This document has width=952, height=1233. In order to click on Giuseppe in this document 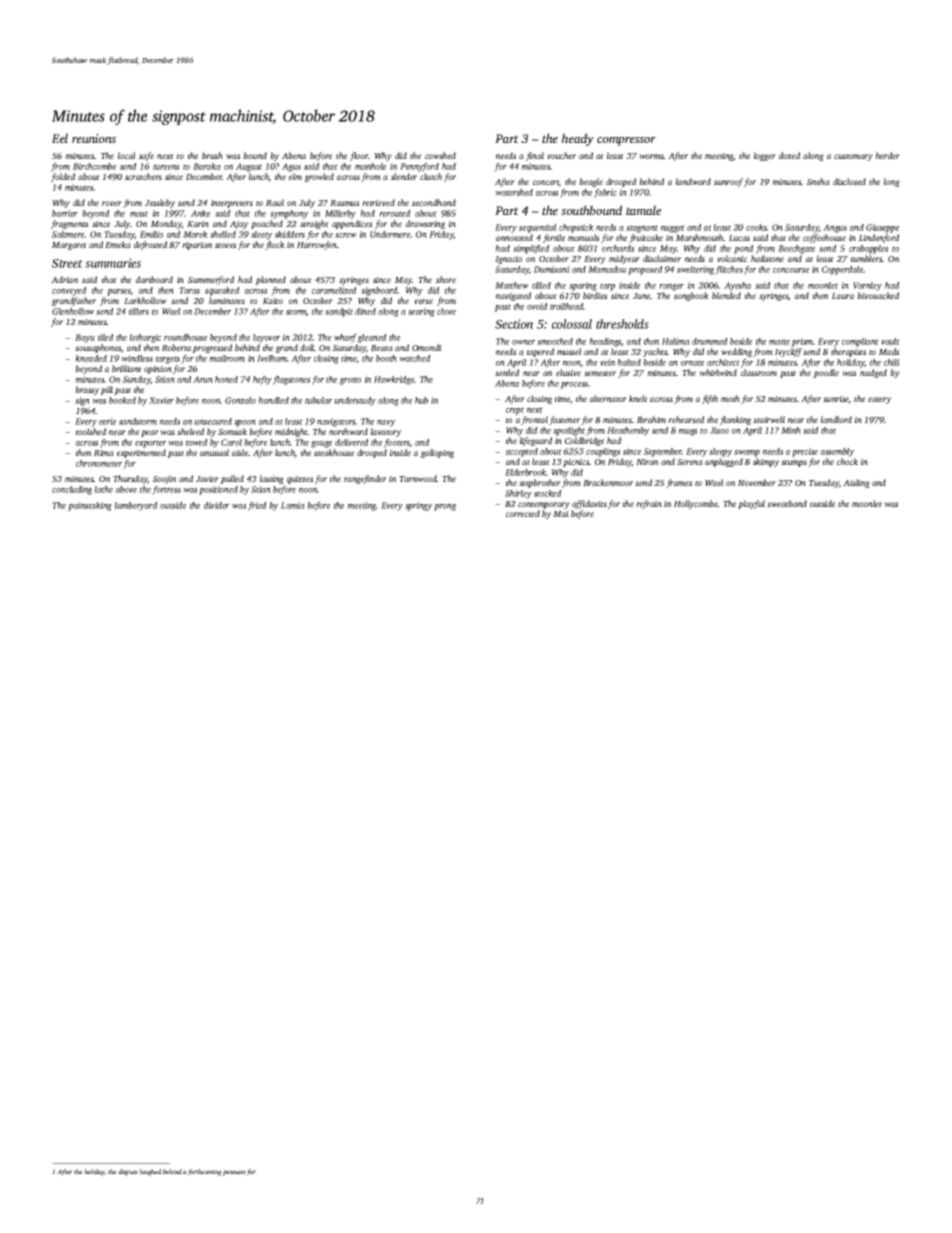, I will do `click(882, 228)`.
